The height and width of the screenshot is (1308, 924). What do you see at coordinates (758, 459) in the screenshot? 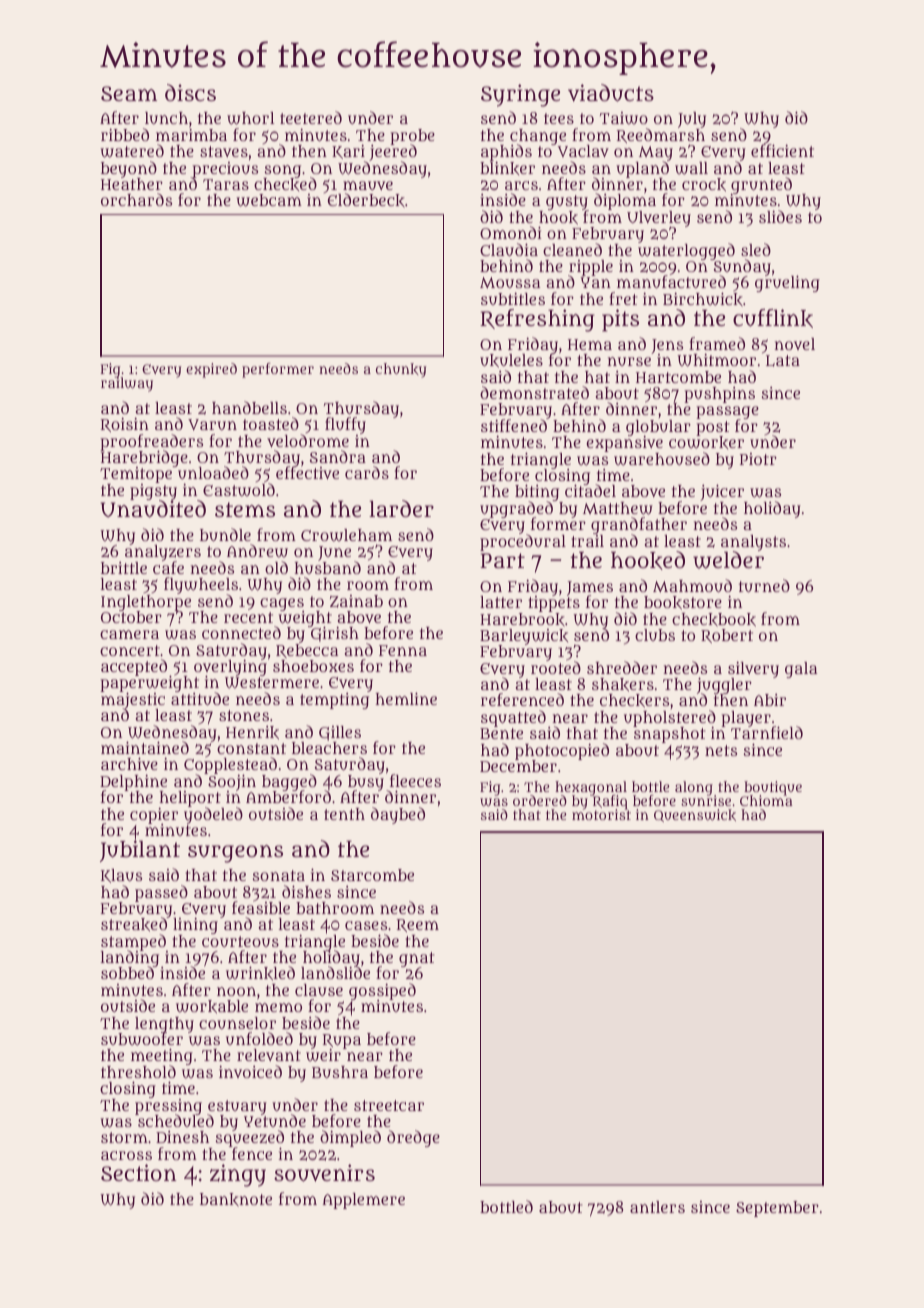
I see `Piotr` at bounding box center [758, 459].
